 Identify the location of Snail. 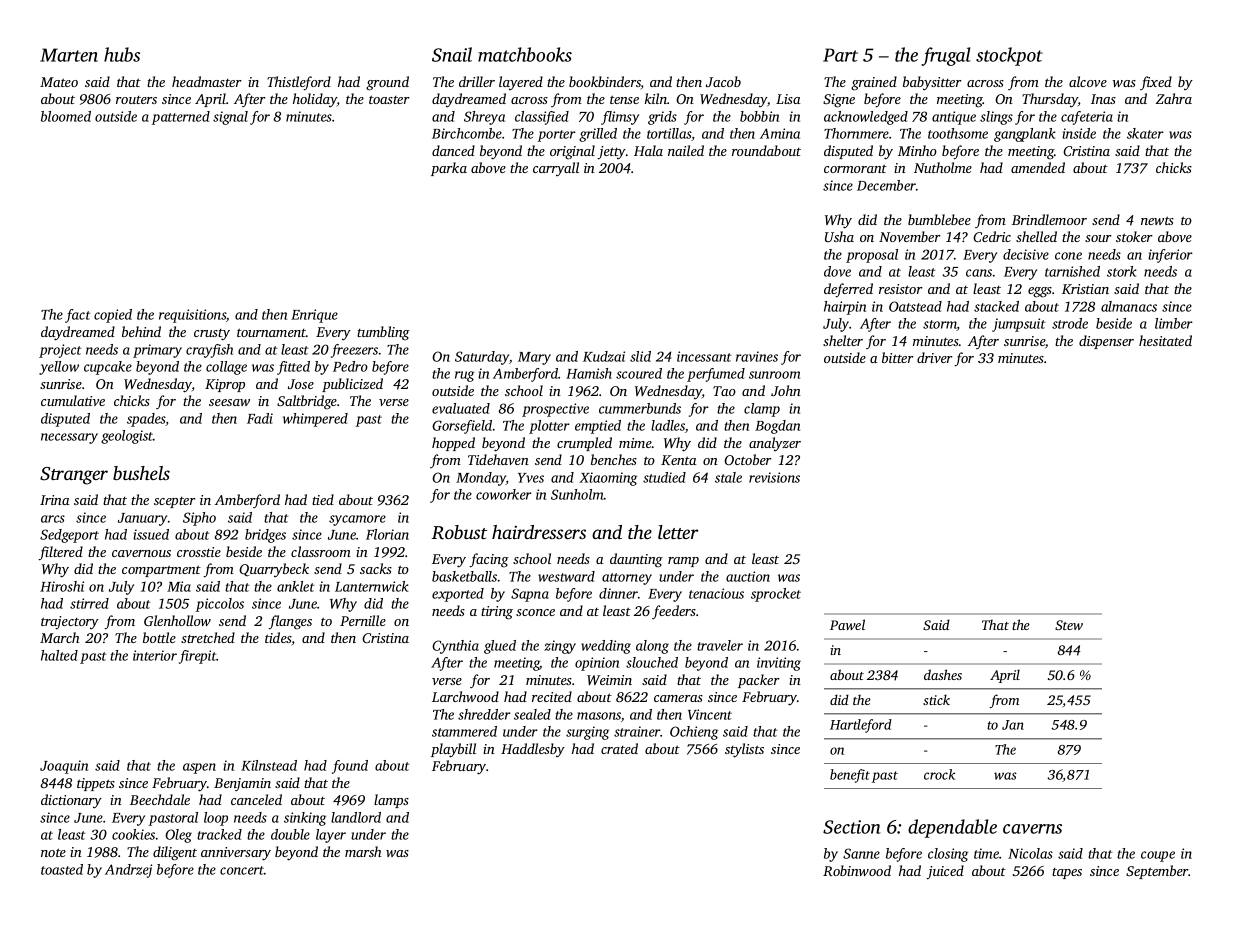
(452, 54).
